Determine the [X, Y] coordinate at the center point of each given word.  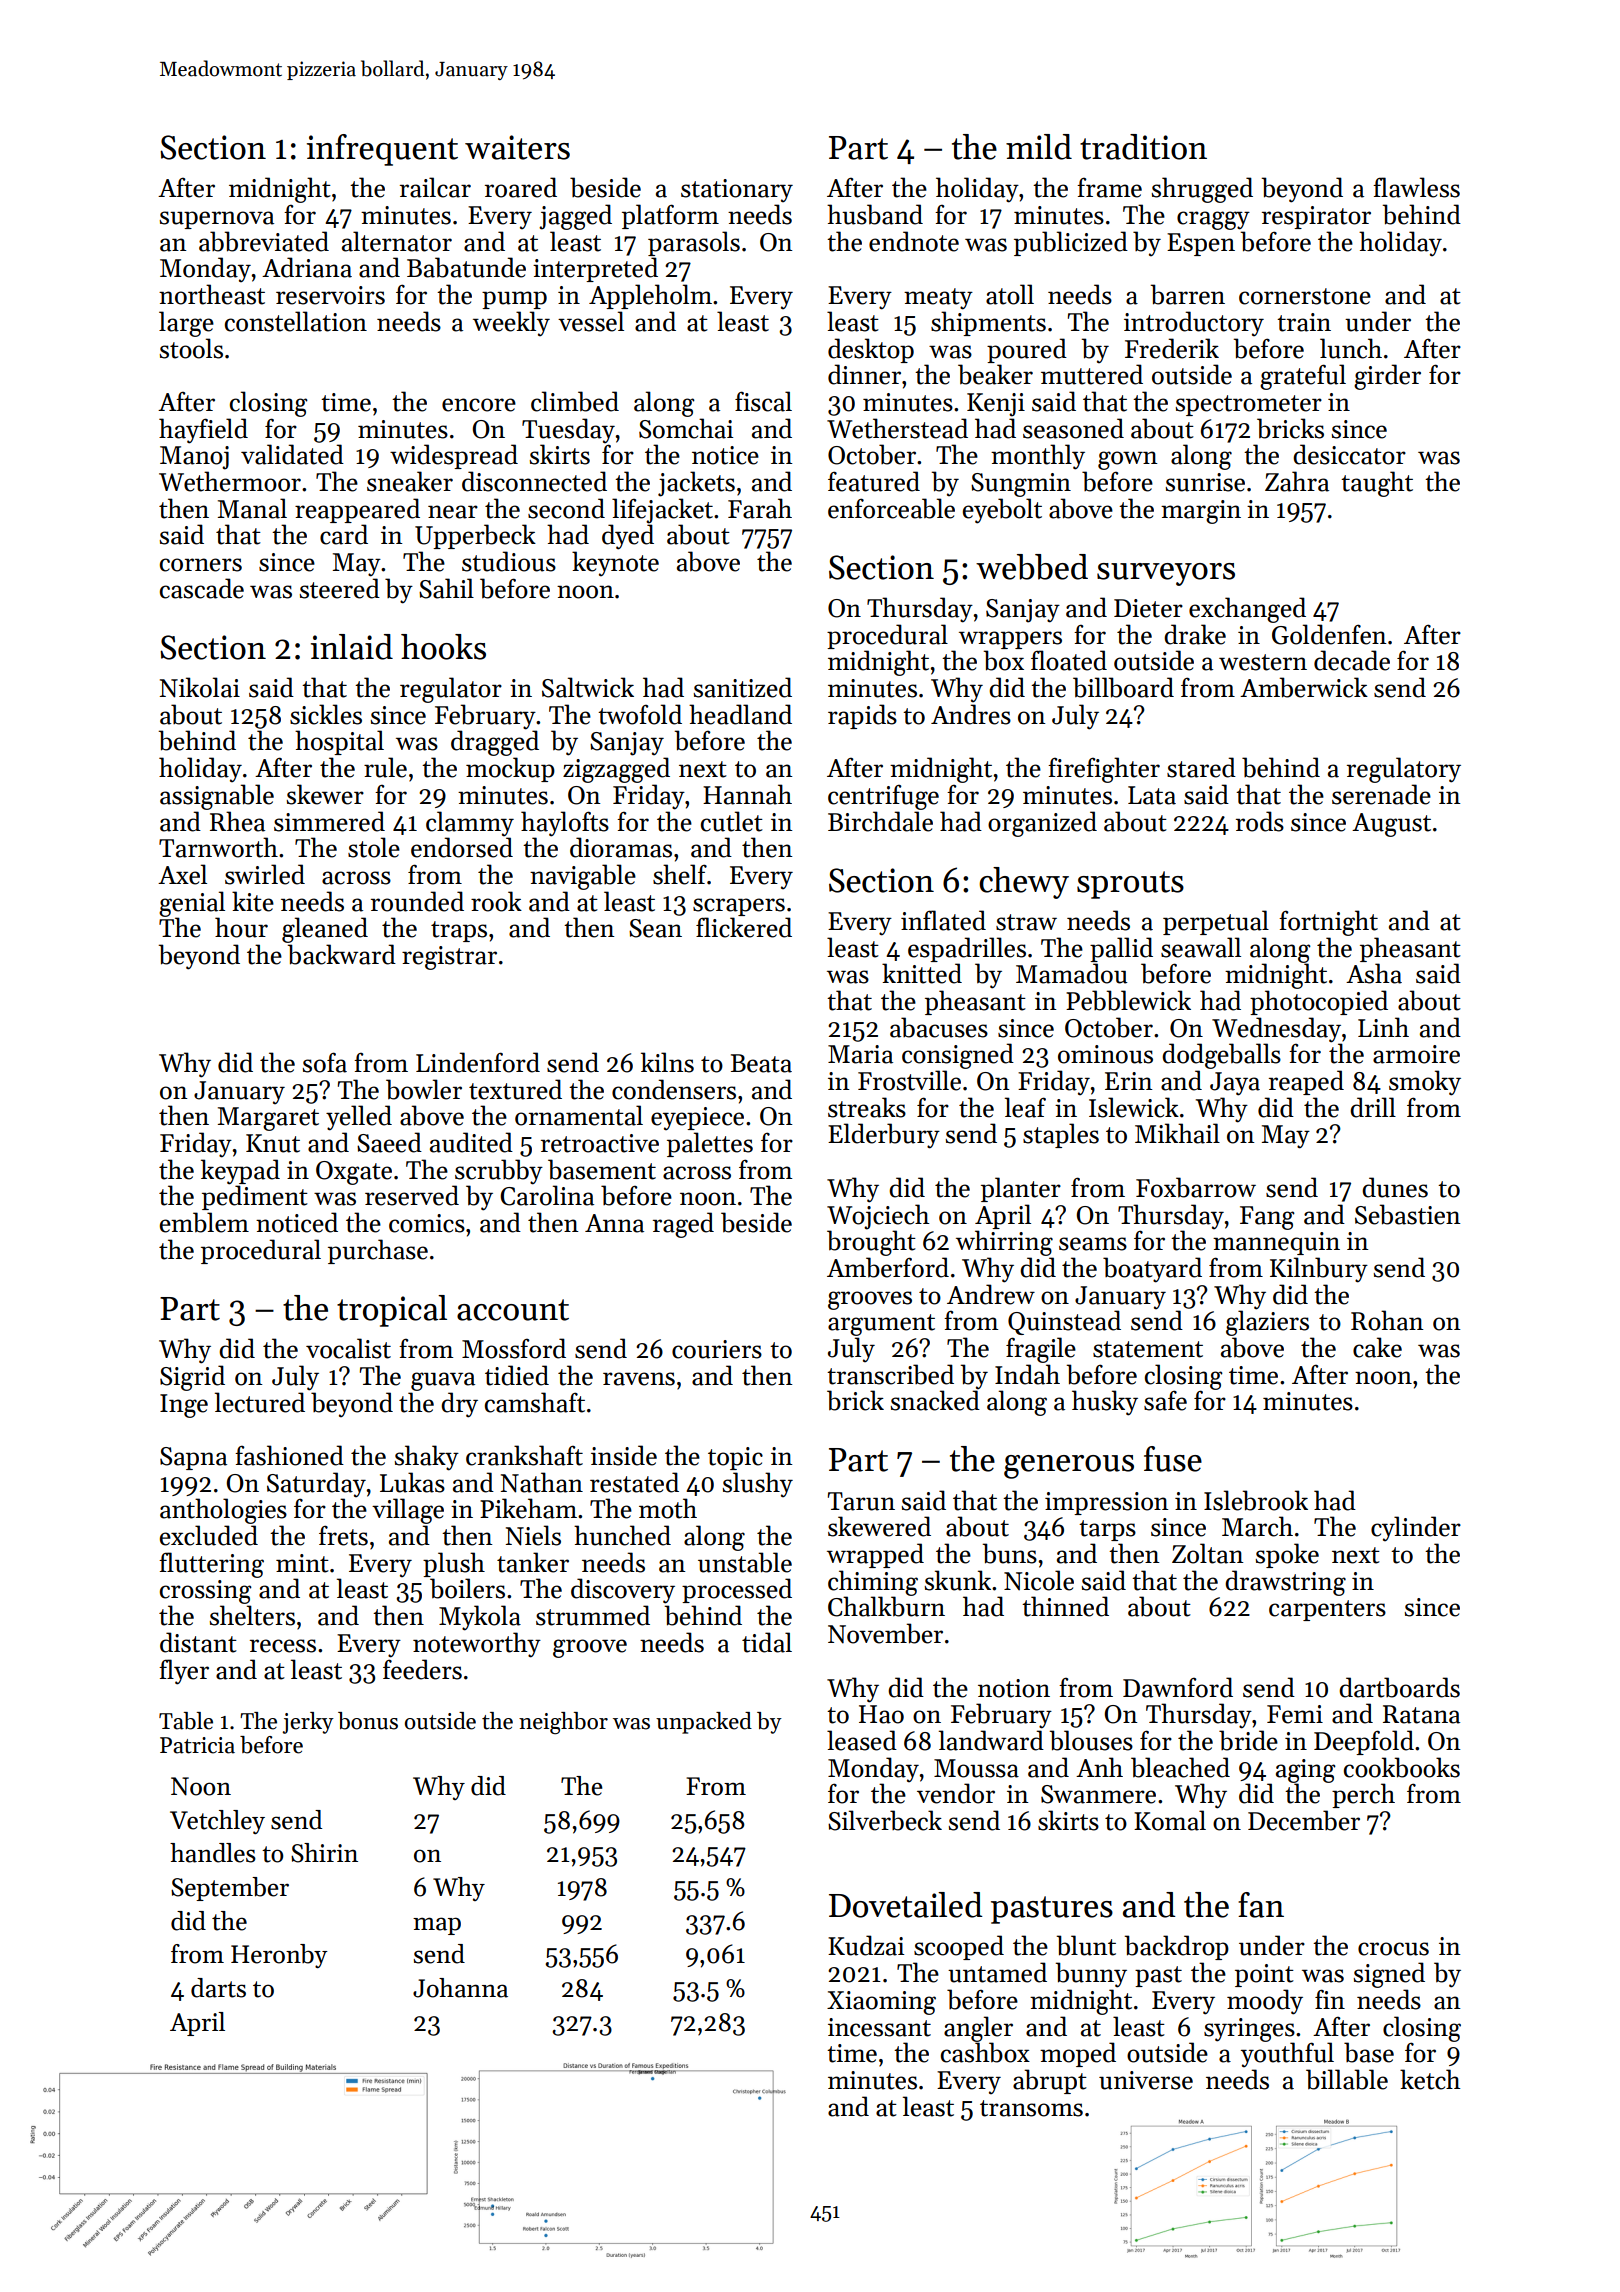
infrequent [382, 150]
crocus [1393, 1949]
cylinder [1416, 1528]
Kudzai [866, 1945]
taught [1377, 484]
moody [1265, 2002]
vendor [956, 1793]
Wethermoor [230, 481]
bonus [368, 1721]
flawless [1416, 187]
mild [1039, 147]
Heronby [279, 1956]
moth [668, 1508]
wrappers [1010, 640]
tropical [392, 1311]
